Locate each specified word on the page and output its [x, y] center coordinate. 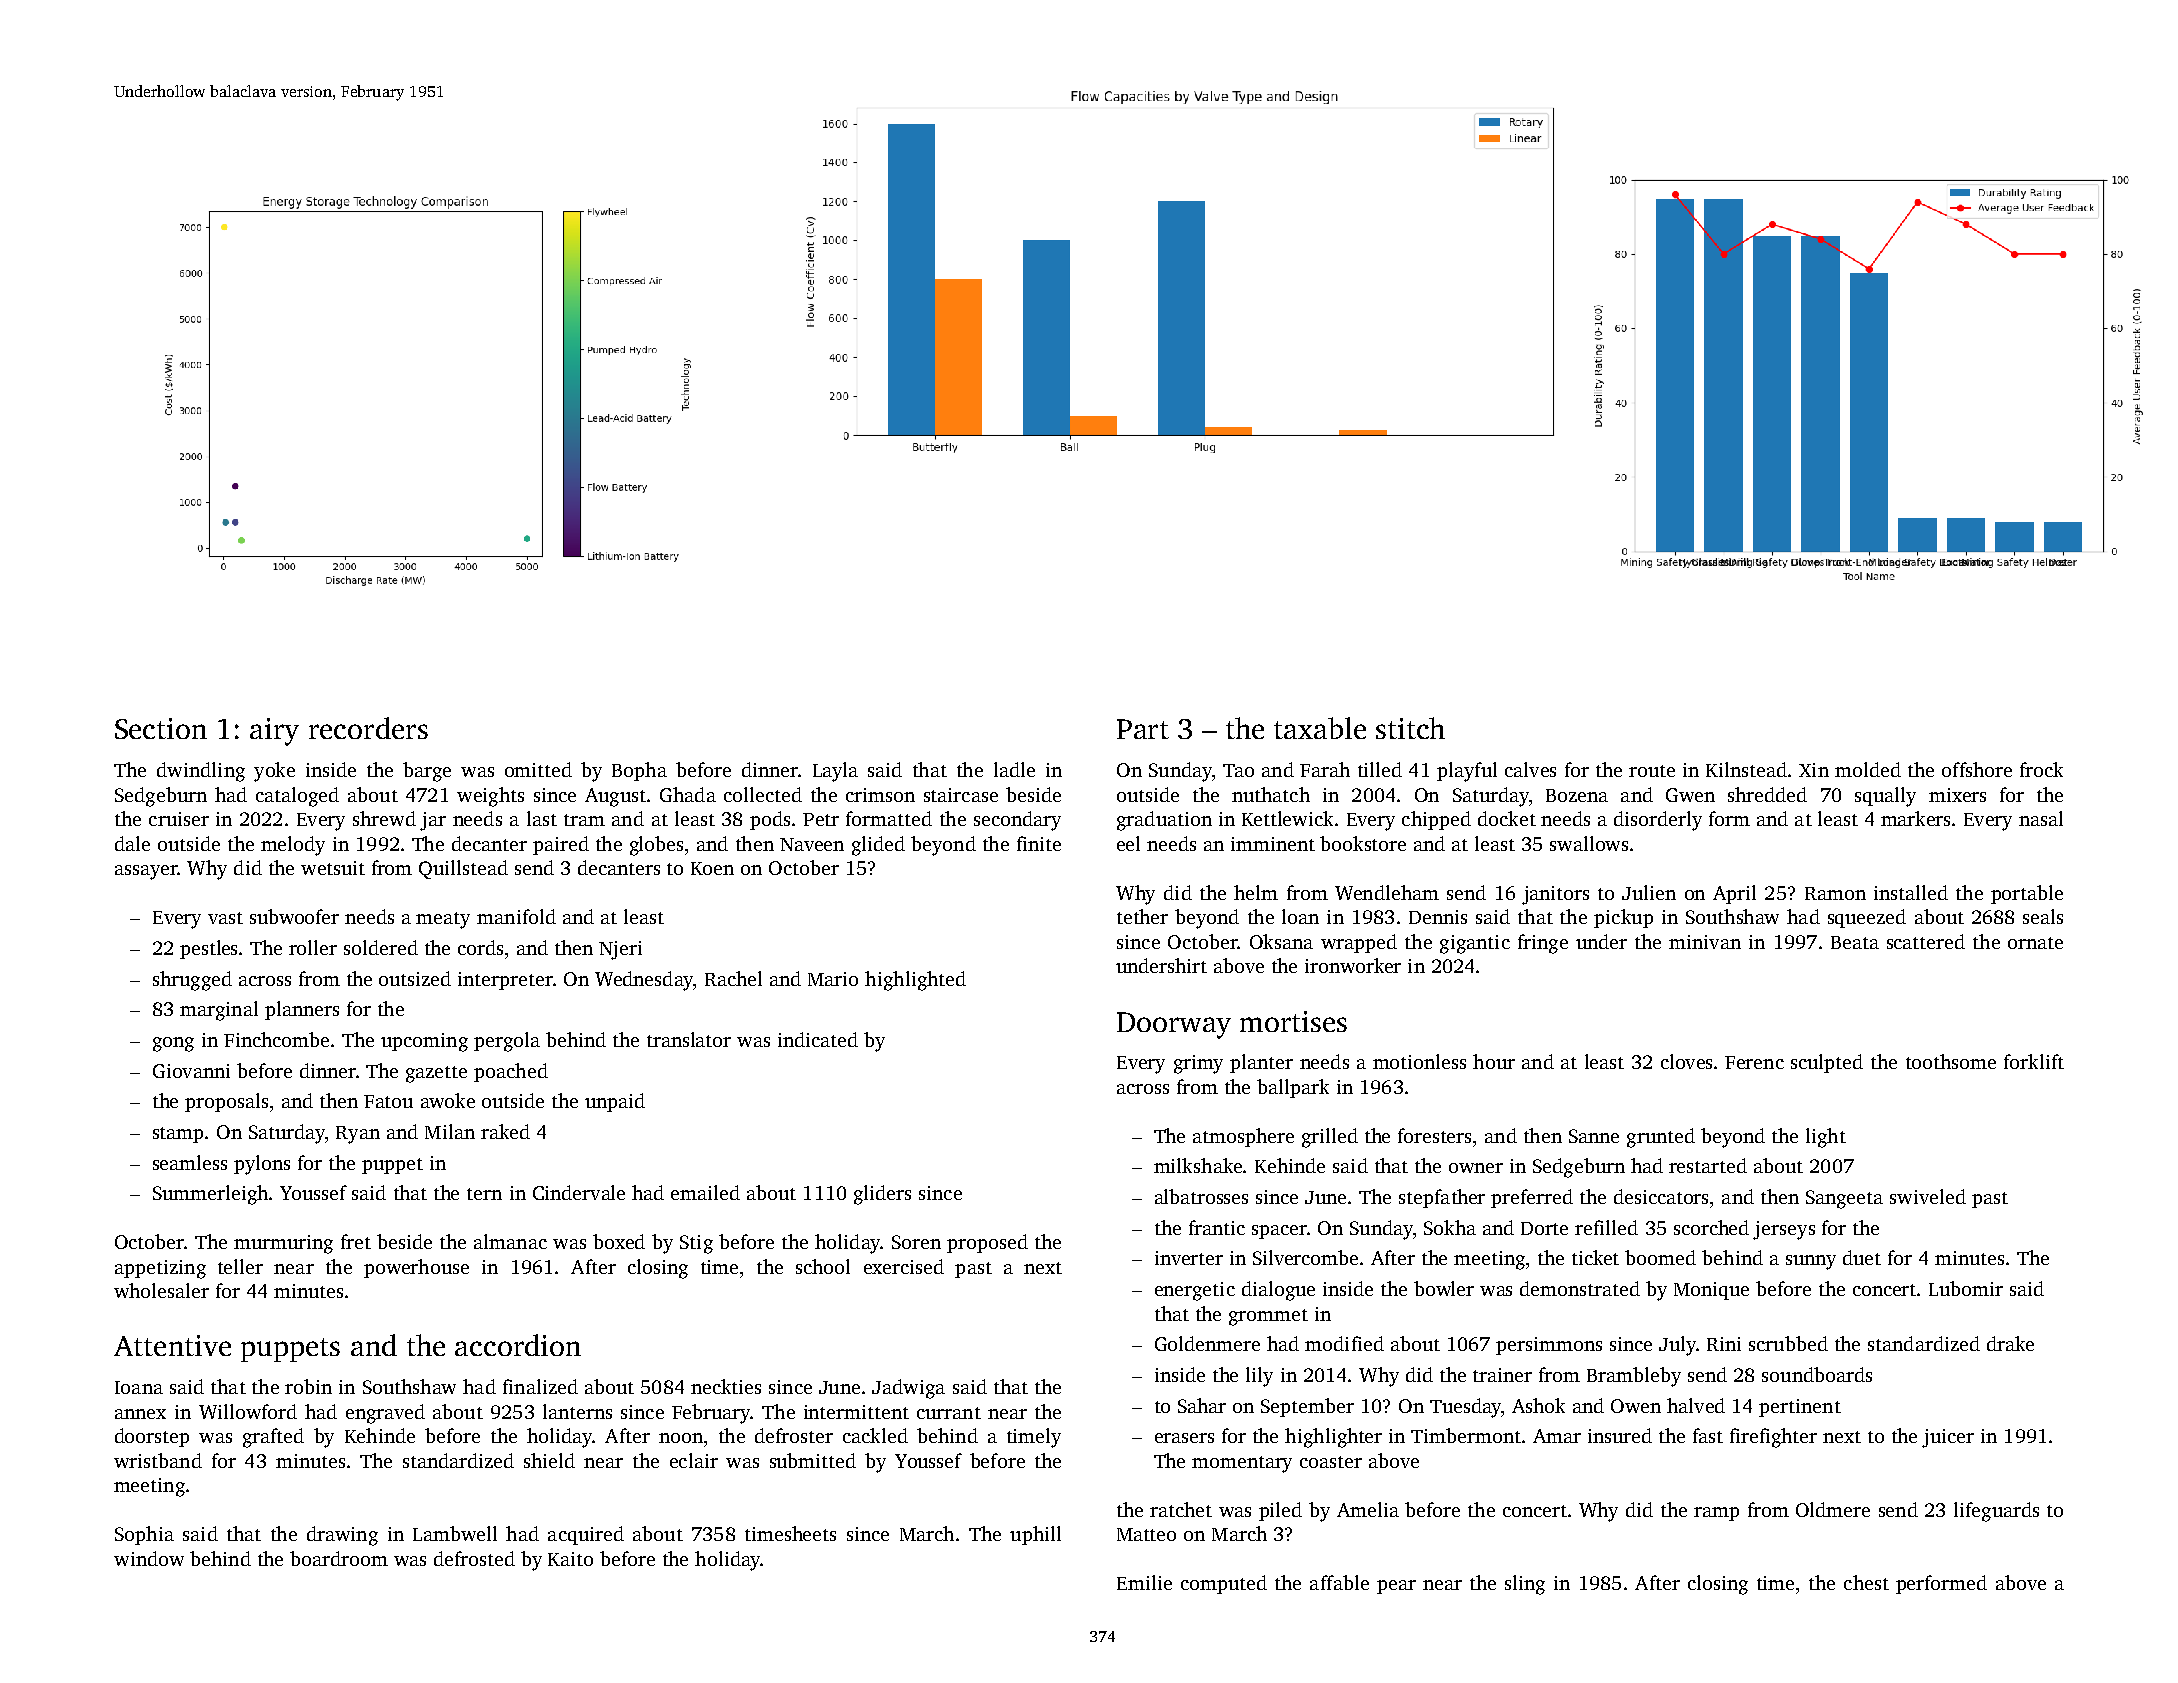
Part [1143, 729]
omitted [538, 769]
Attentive [172, 1345]
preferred [1532, 1198]
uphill [1035, 1535]
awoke [448, 1100]
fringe [1543, 944]
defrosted [474, 1558]
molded [1868, 769]
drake [2010, 1343]
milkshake [1198, 1165]
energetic [1195, 1291]
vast [225, 918]
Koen [712, 868]
